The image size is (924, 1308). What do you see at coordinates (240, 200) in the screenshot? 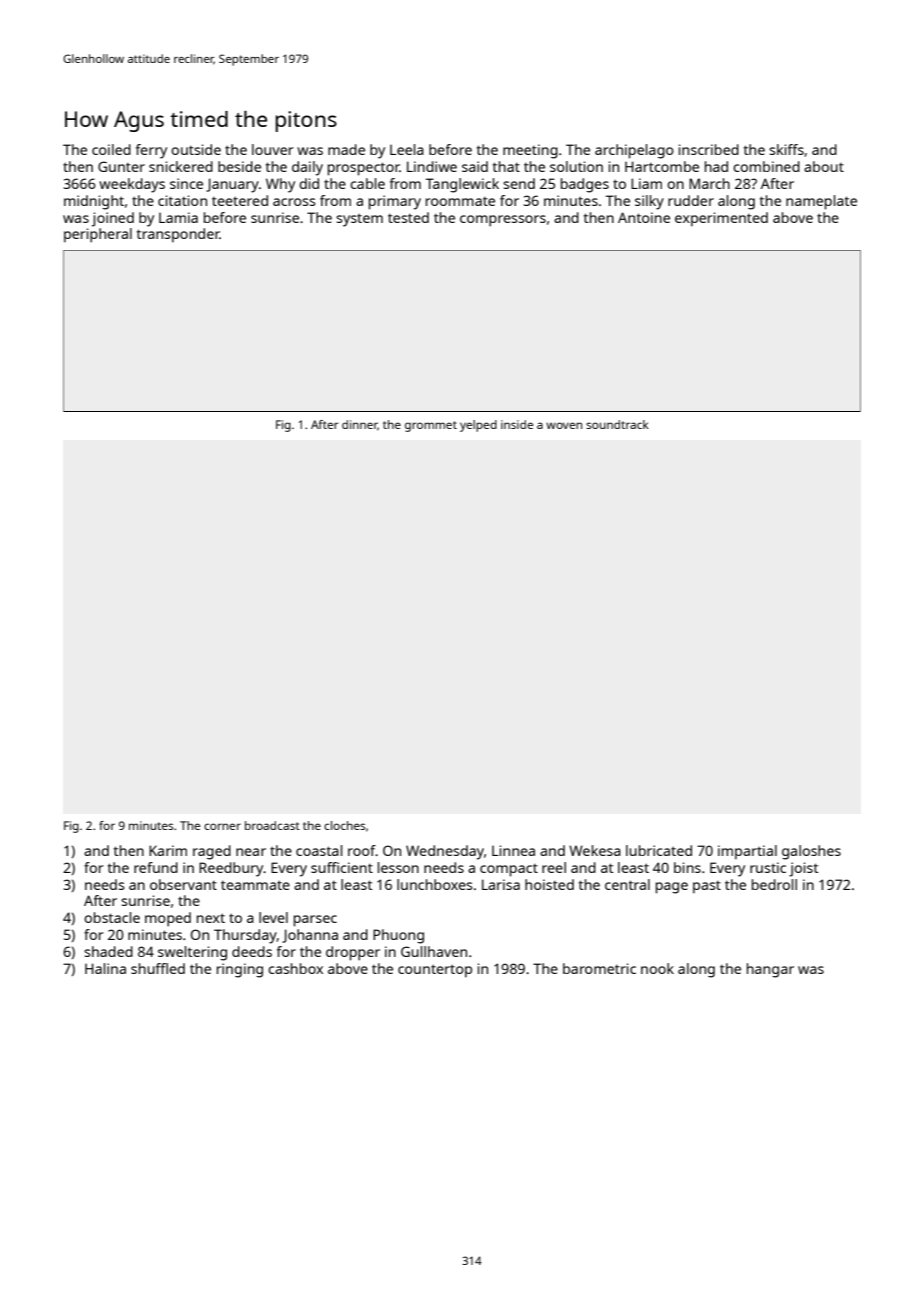
I see `teetered` at bounding box center [240, 200].
